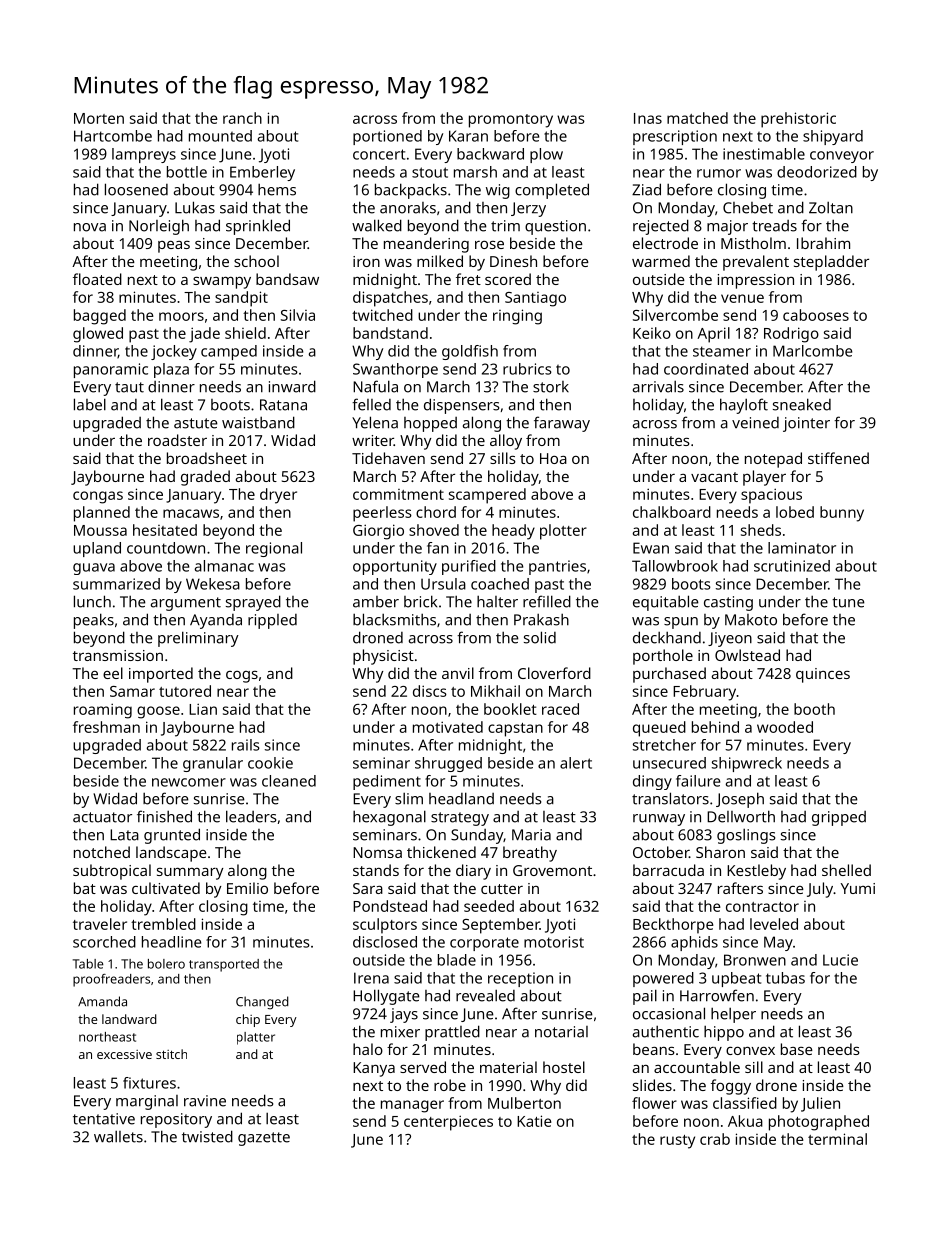  Describe the element at coordinates (106, 727) in the screenshot. I see `freshman` at that location.
